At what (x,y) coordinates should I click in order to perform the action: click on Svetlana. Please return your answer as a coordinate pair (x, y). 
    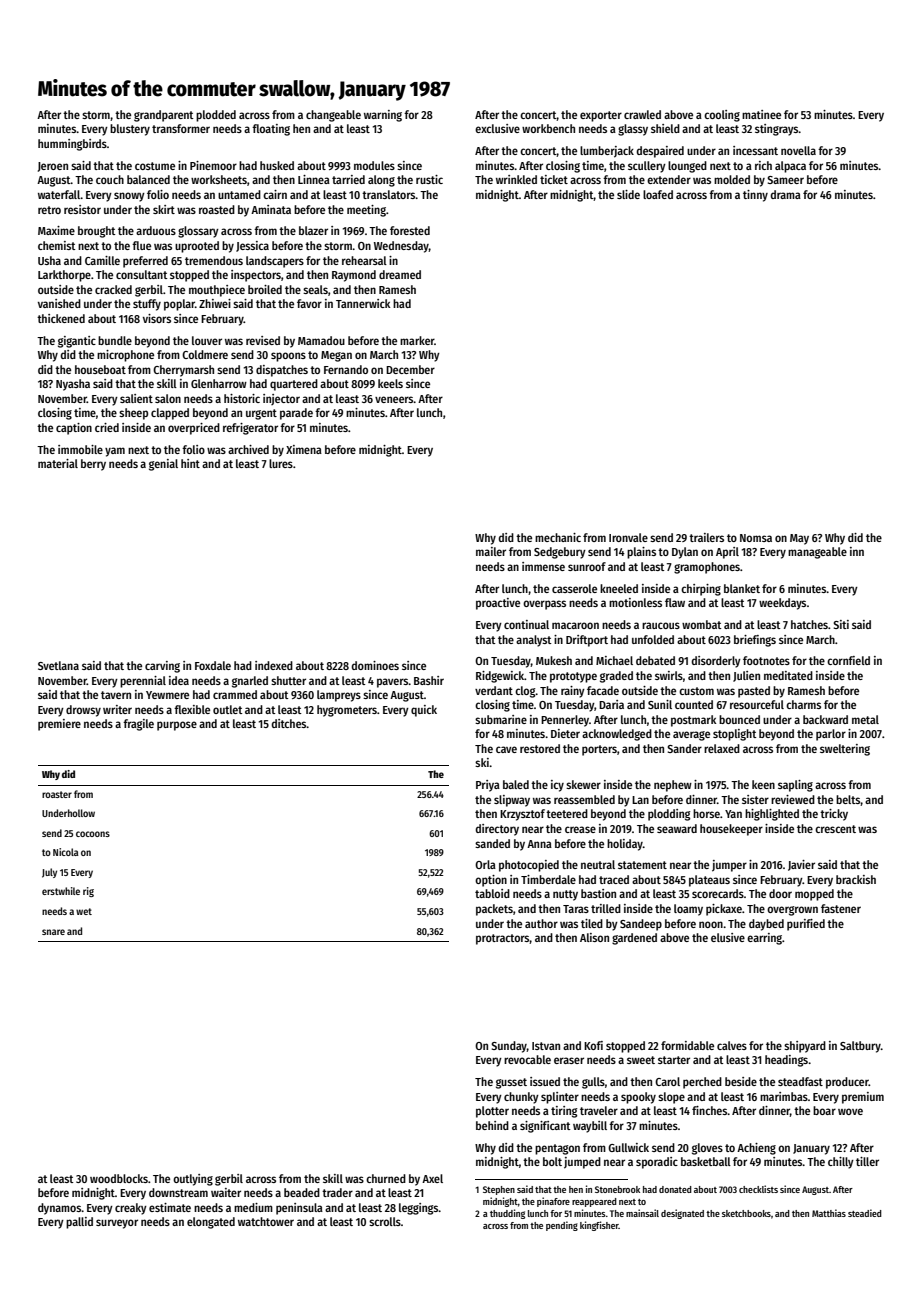
    Looking at the image, I should click on (58, 665).
